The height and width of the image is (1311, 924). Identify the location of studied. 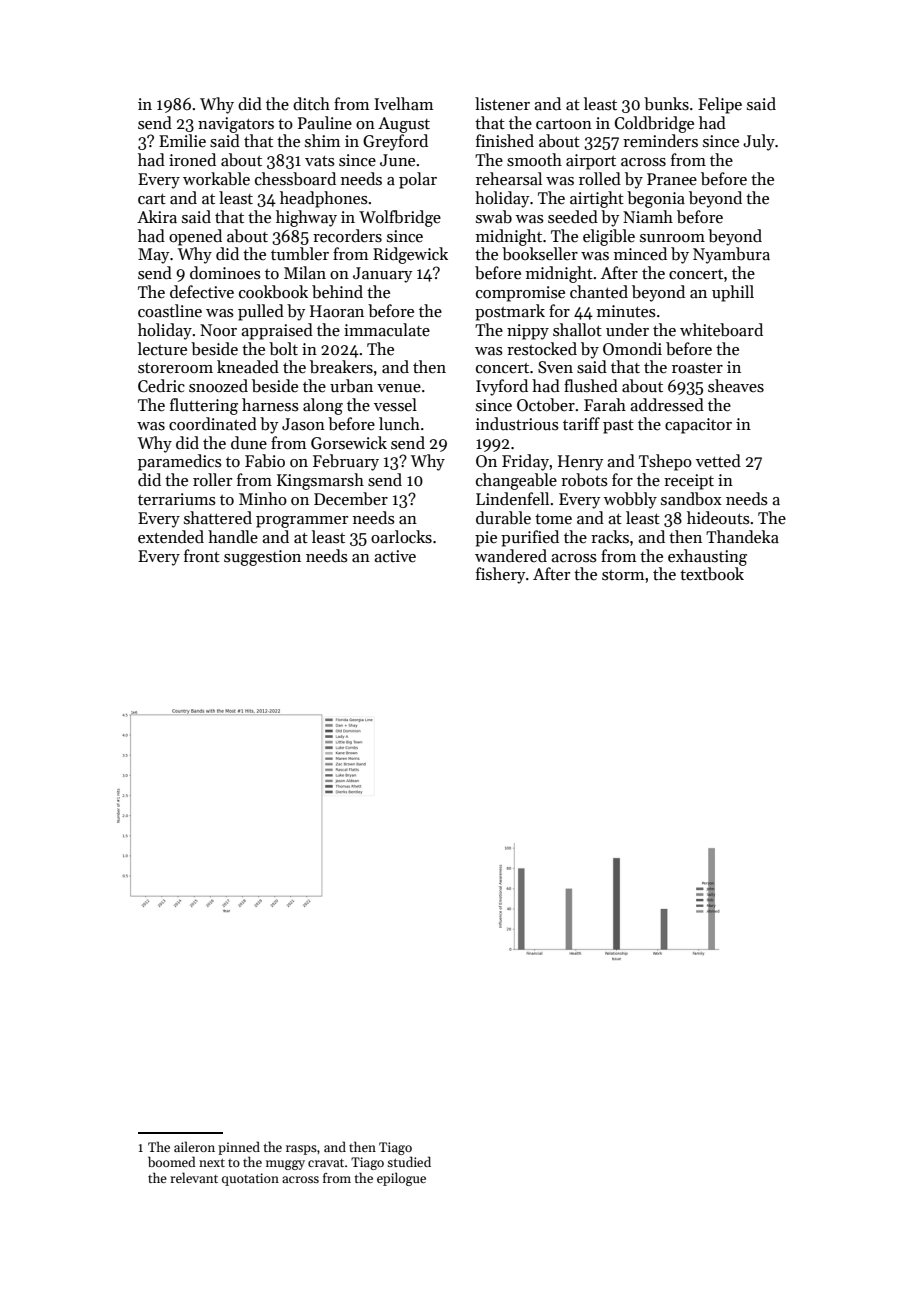
(409, 1161).
